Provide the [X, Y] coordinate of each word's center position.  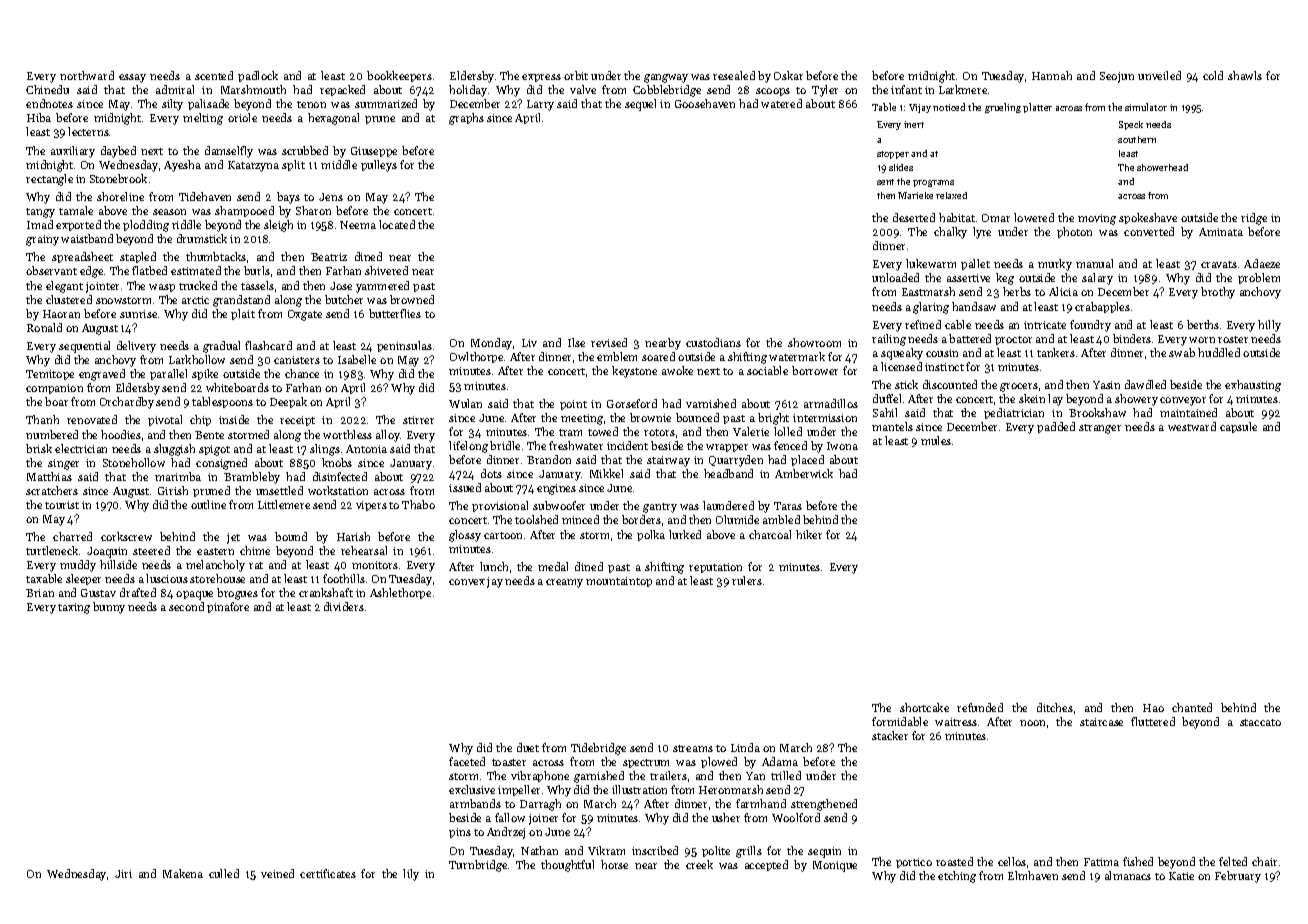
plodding [146, 226]
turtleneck [52, 550]
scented [214, 75]
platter [1037, 108]
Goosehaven [705, 103]
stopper [893, 155]
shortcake [924, 707]
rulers [747, 580]
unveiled [1159, 75]
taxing [74, 608]
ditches [1055, 707]
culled [224, 873]
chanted [1192, 707]
